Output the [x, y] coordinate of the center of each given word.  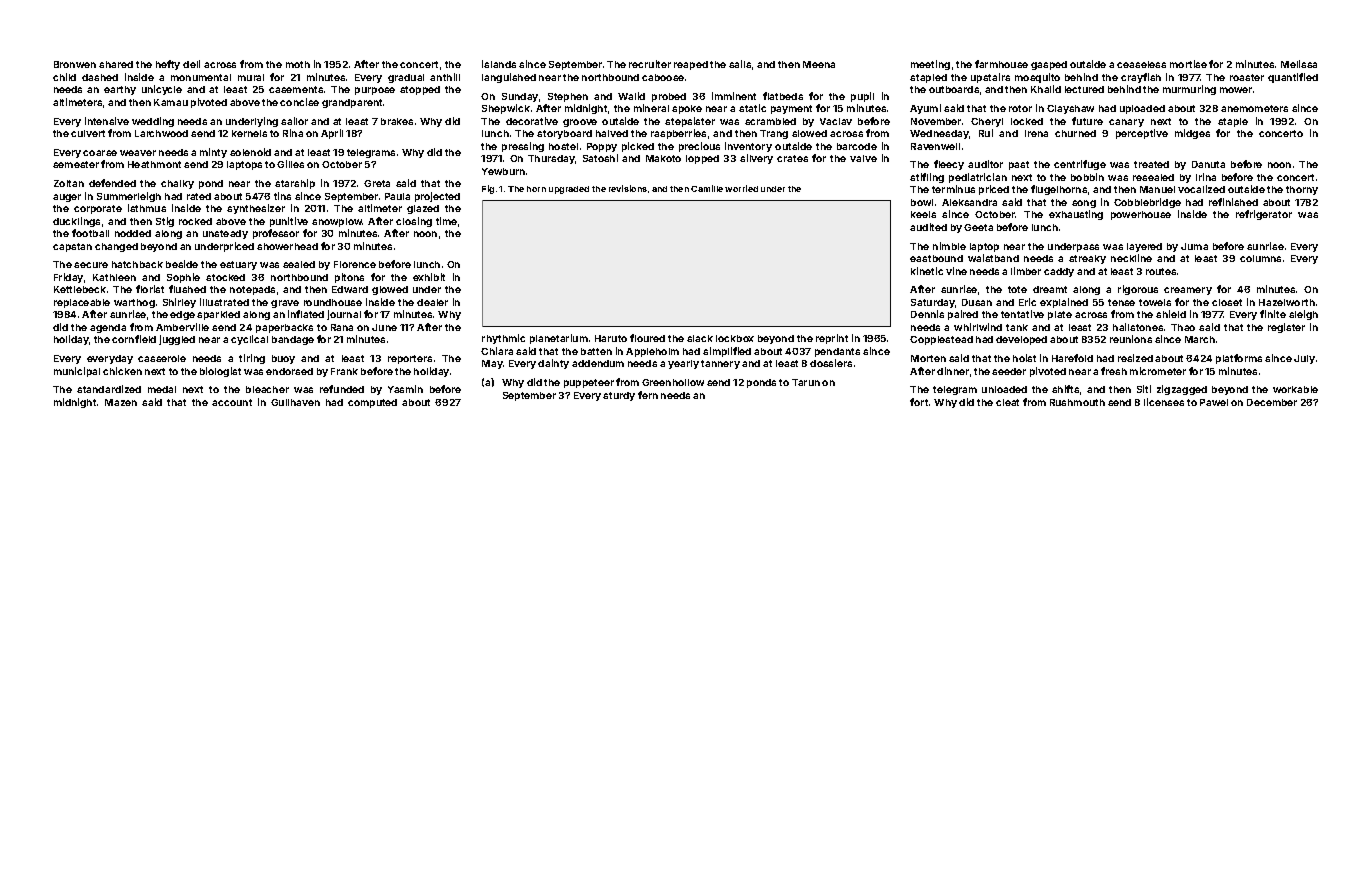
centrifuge [1080, 165]
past [1019, 165]
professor [276, 234]
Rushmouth [1077, 402]
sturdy [619, 396]
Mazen [121, 402]
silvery [756, 159]
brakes [397, 121]
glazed [423, 209]
